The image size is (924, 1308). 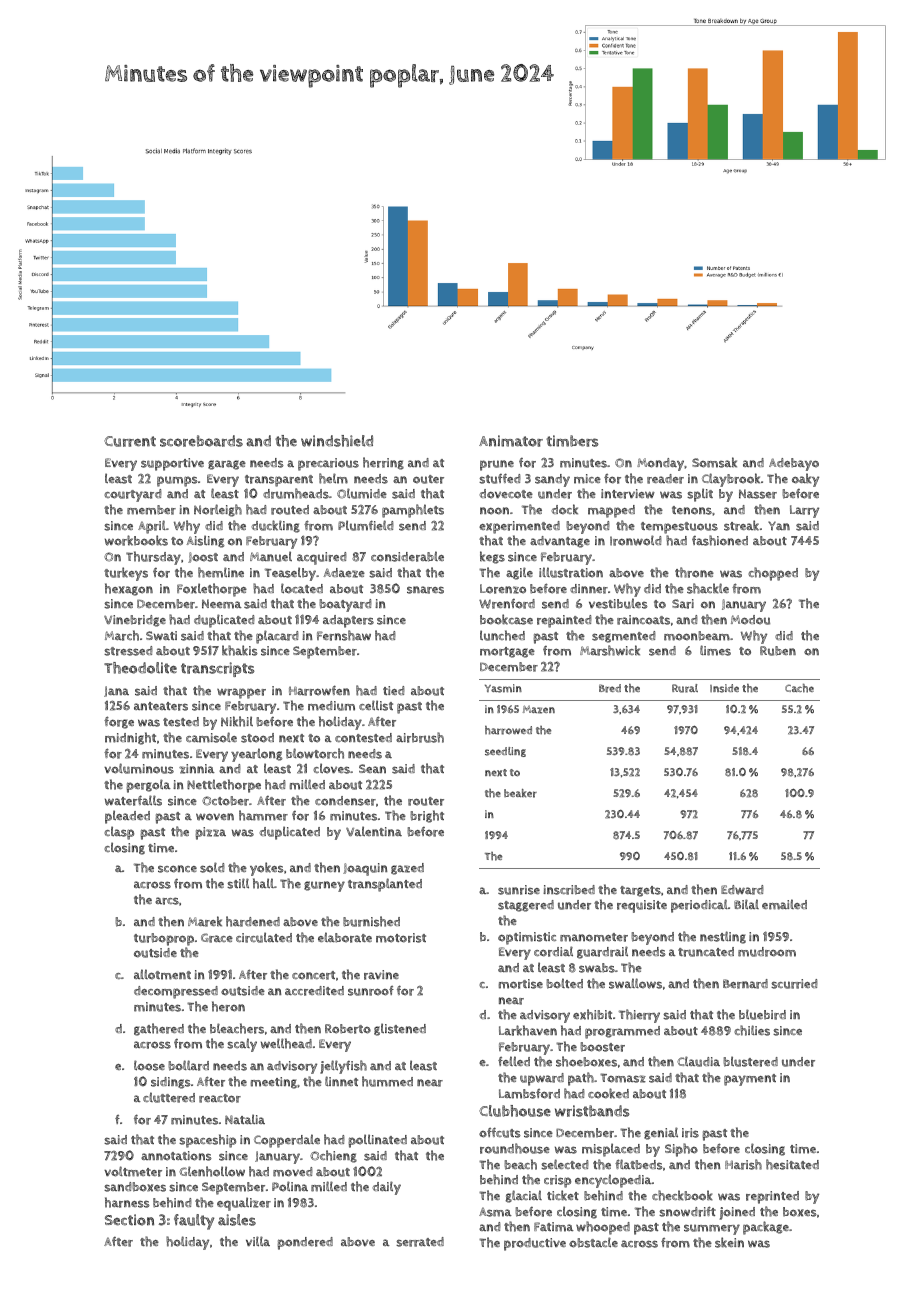 What do you see at coordinates (130, 441) in the document?
I see `Current` at bounding box center [130, 441].
